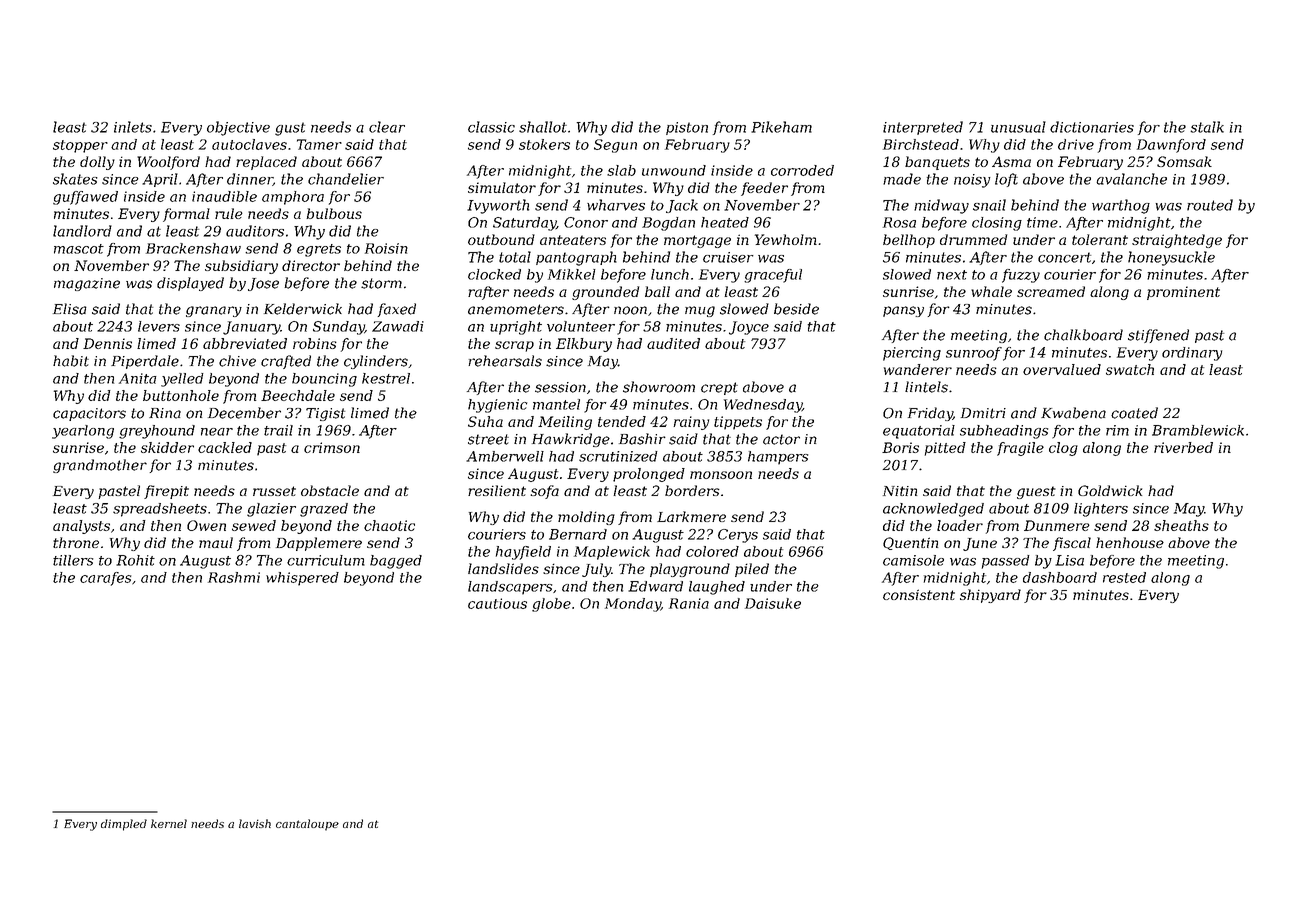  What do you see at coordinates (485, 421) in the document?
I see `Suha` at bounding box center [485, 421].
